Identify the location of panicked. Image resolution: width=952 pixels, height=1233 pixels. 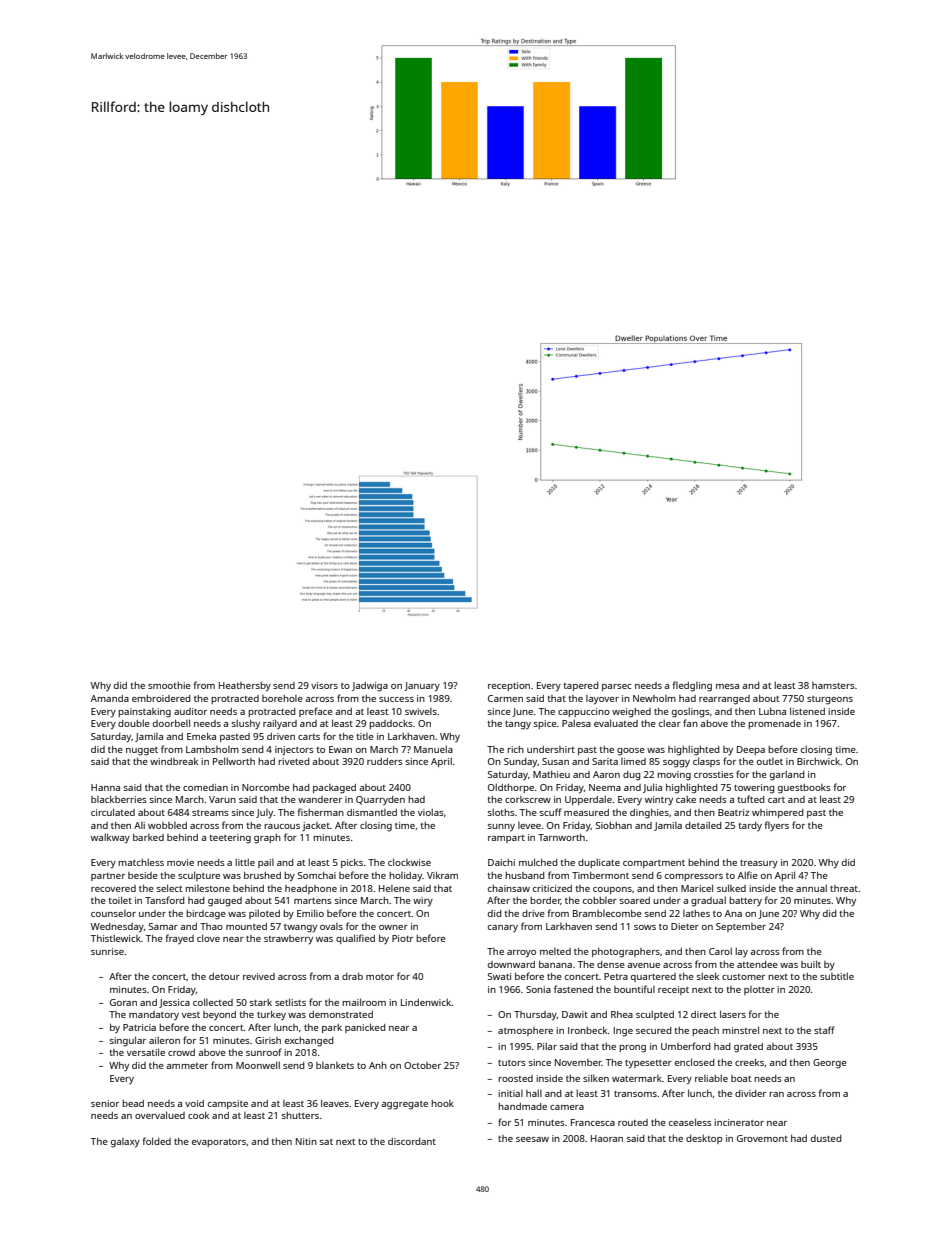
(365, 1028).
